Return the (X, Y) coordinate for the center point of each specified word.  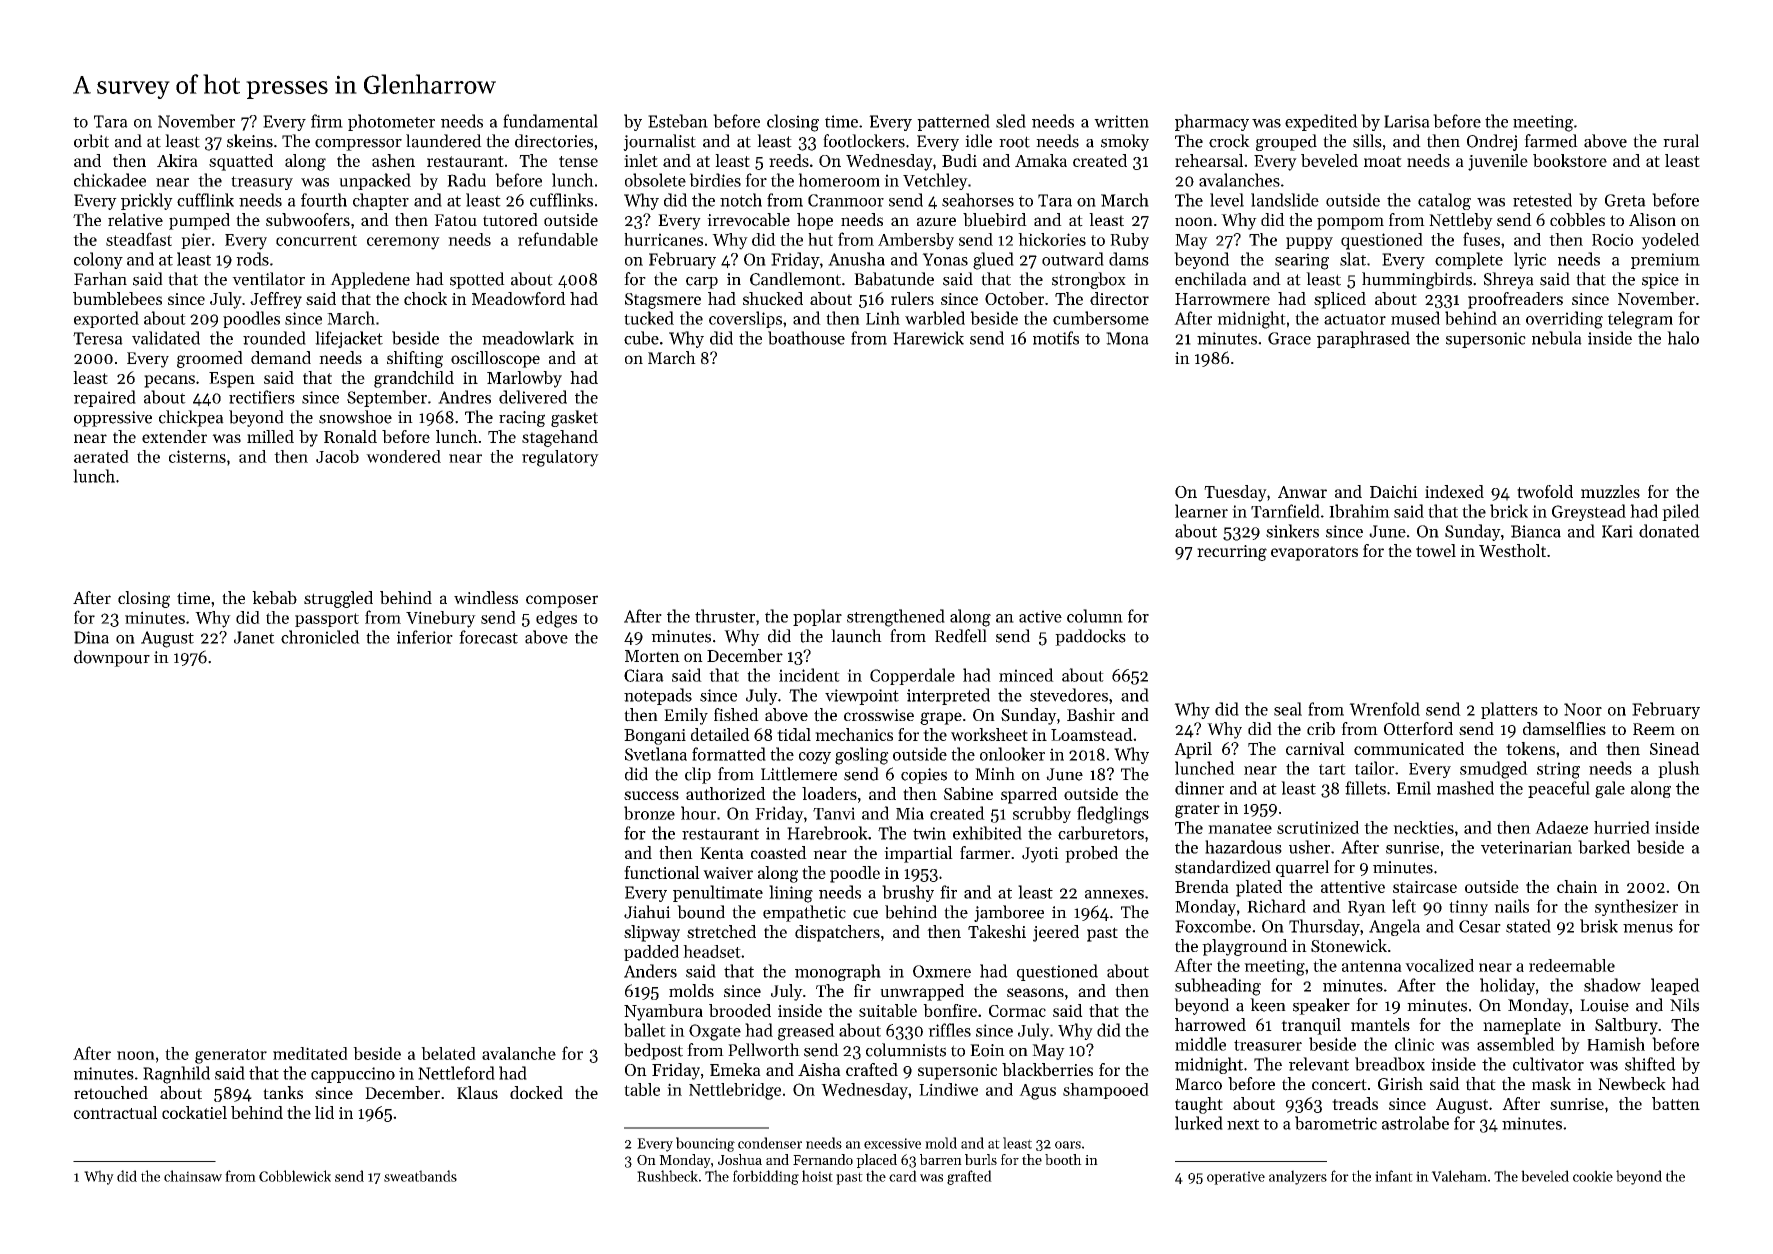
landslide (1285, 200)
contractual (115, 1112)
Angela (1394, 927)
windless (486, 597)
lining (791, 894)
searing (1302, 261)
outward (1073, 259)
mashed (1465, 788)
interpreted (948, 696)
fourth (324, 200)
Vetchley (935, 181)
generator (231, 1056)
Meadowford (519, 298)
